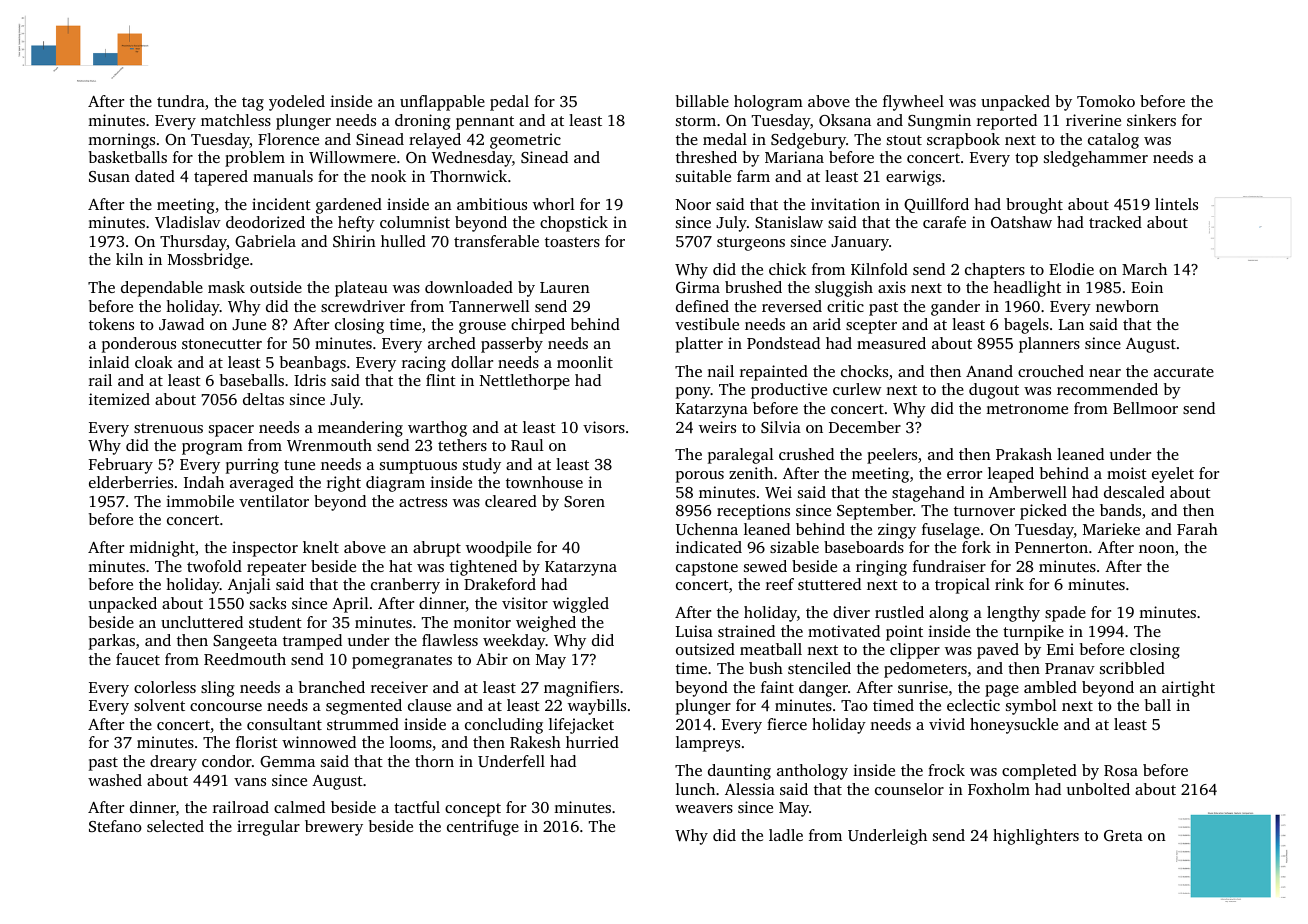  Describe the element at coordinates (417, 807) in the page. I see `tactful` at that location.
